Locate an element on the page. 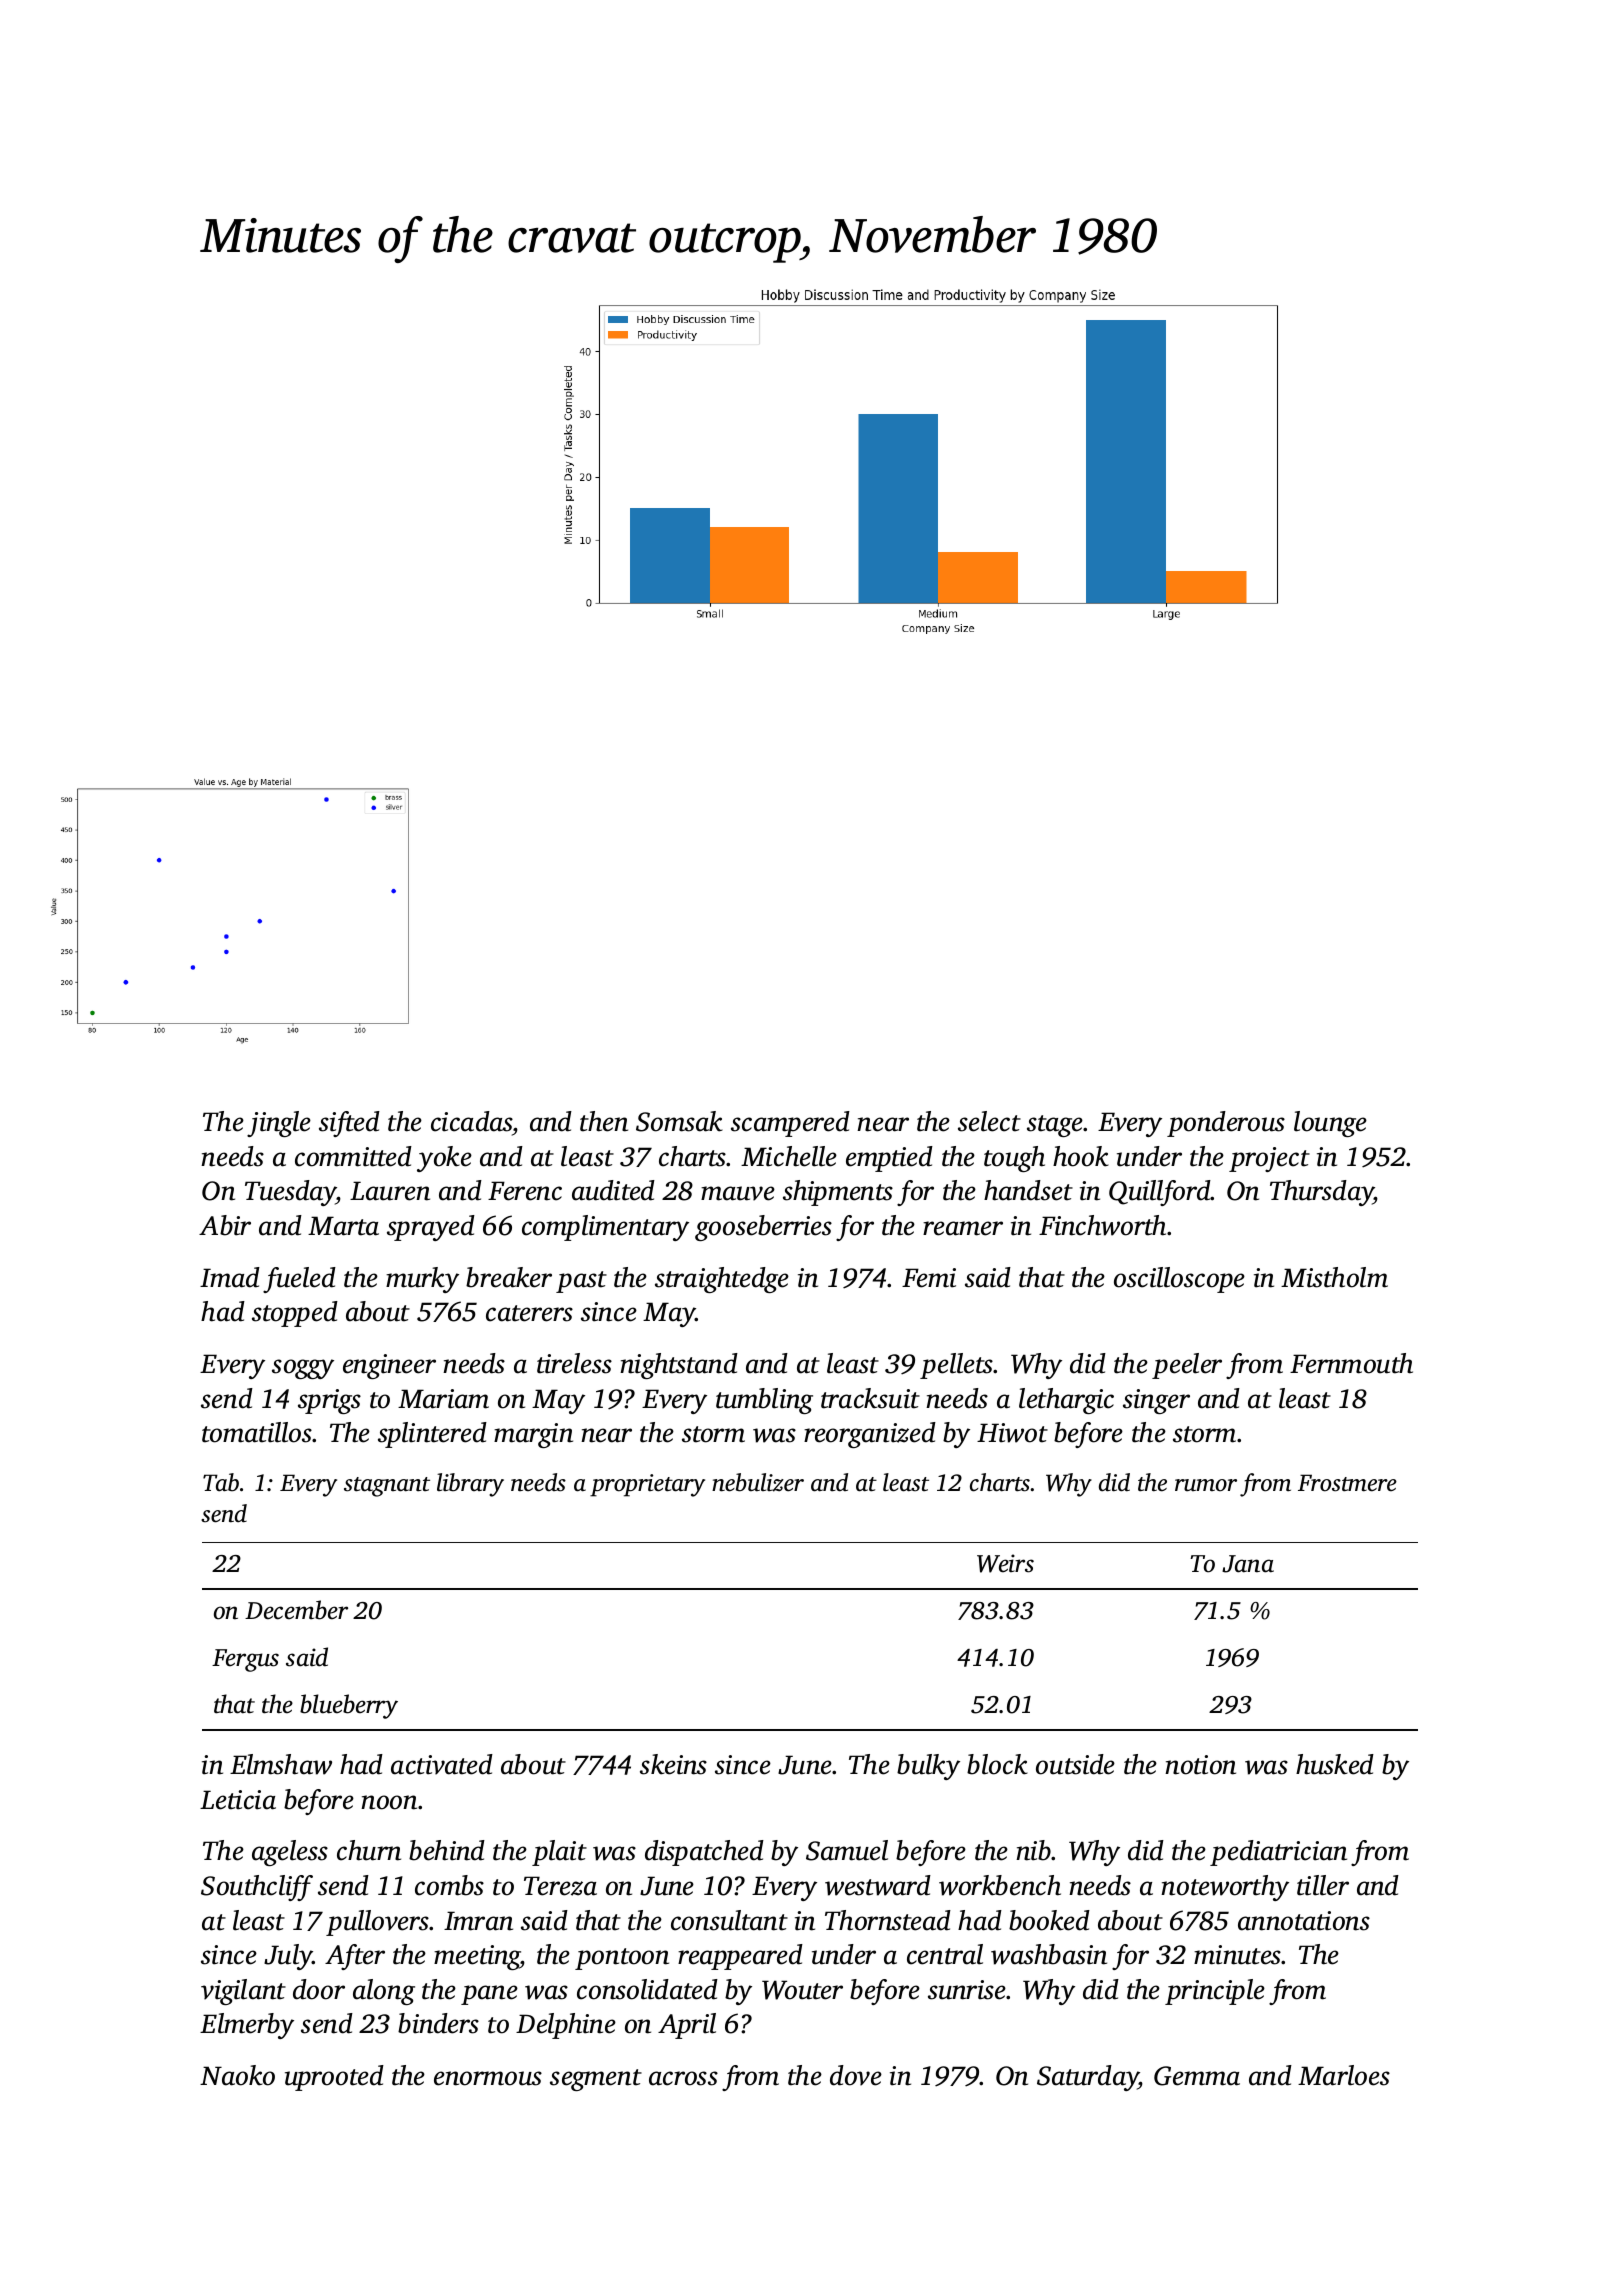 The height and width of the page is (2292, 1620). Fergus is located at coordinates (245, 1660).
